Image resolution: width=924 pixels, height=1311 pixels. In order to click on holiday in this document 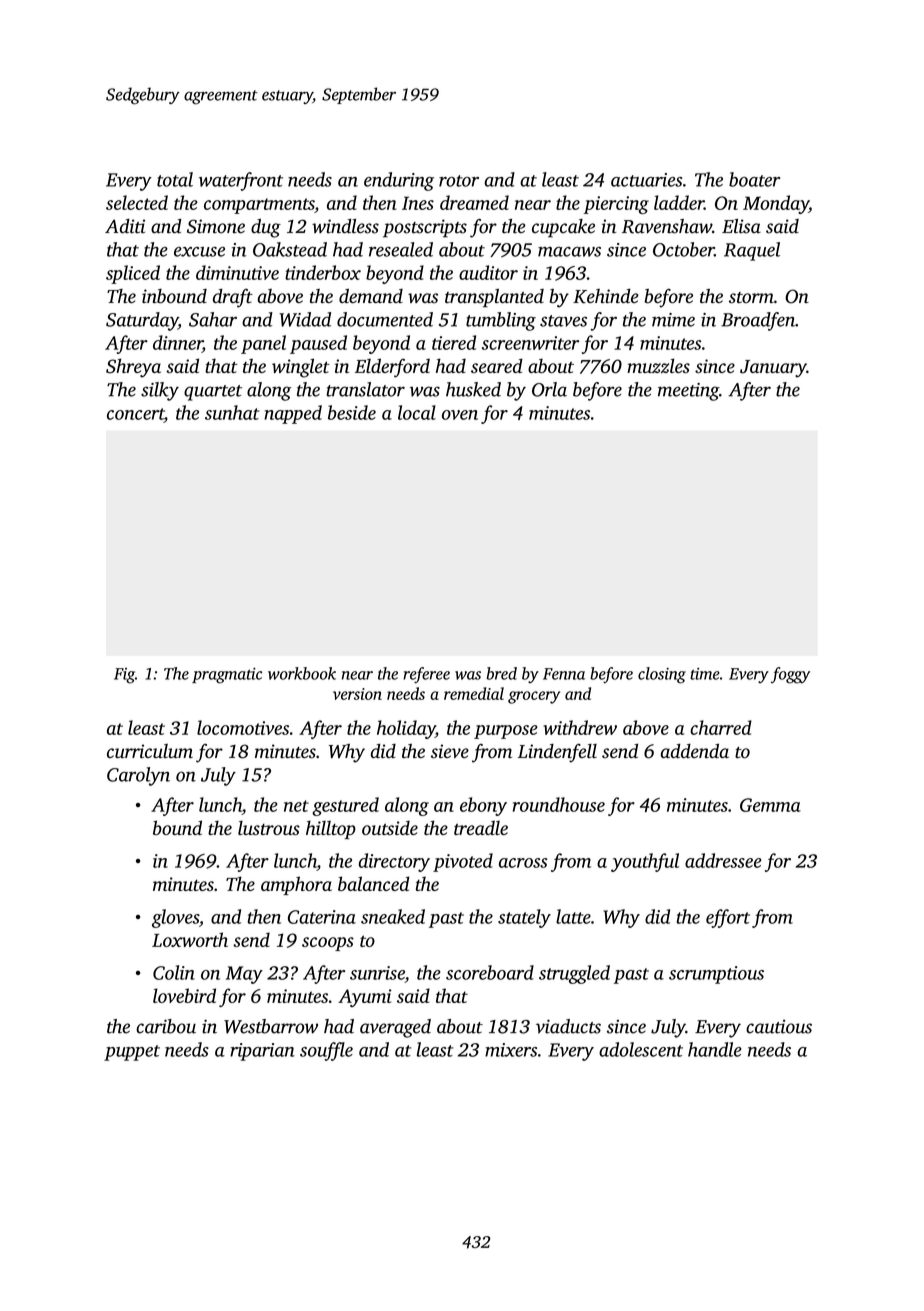, I will do `click(406, 729)`.
